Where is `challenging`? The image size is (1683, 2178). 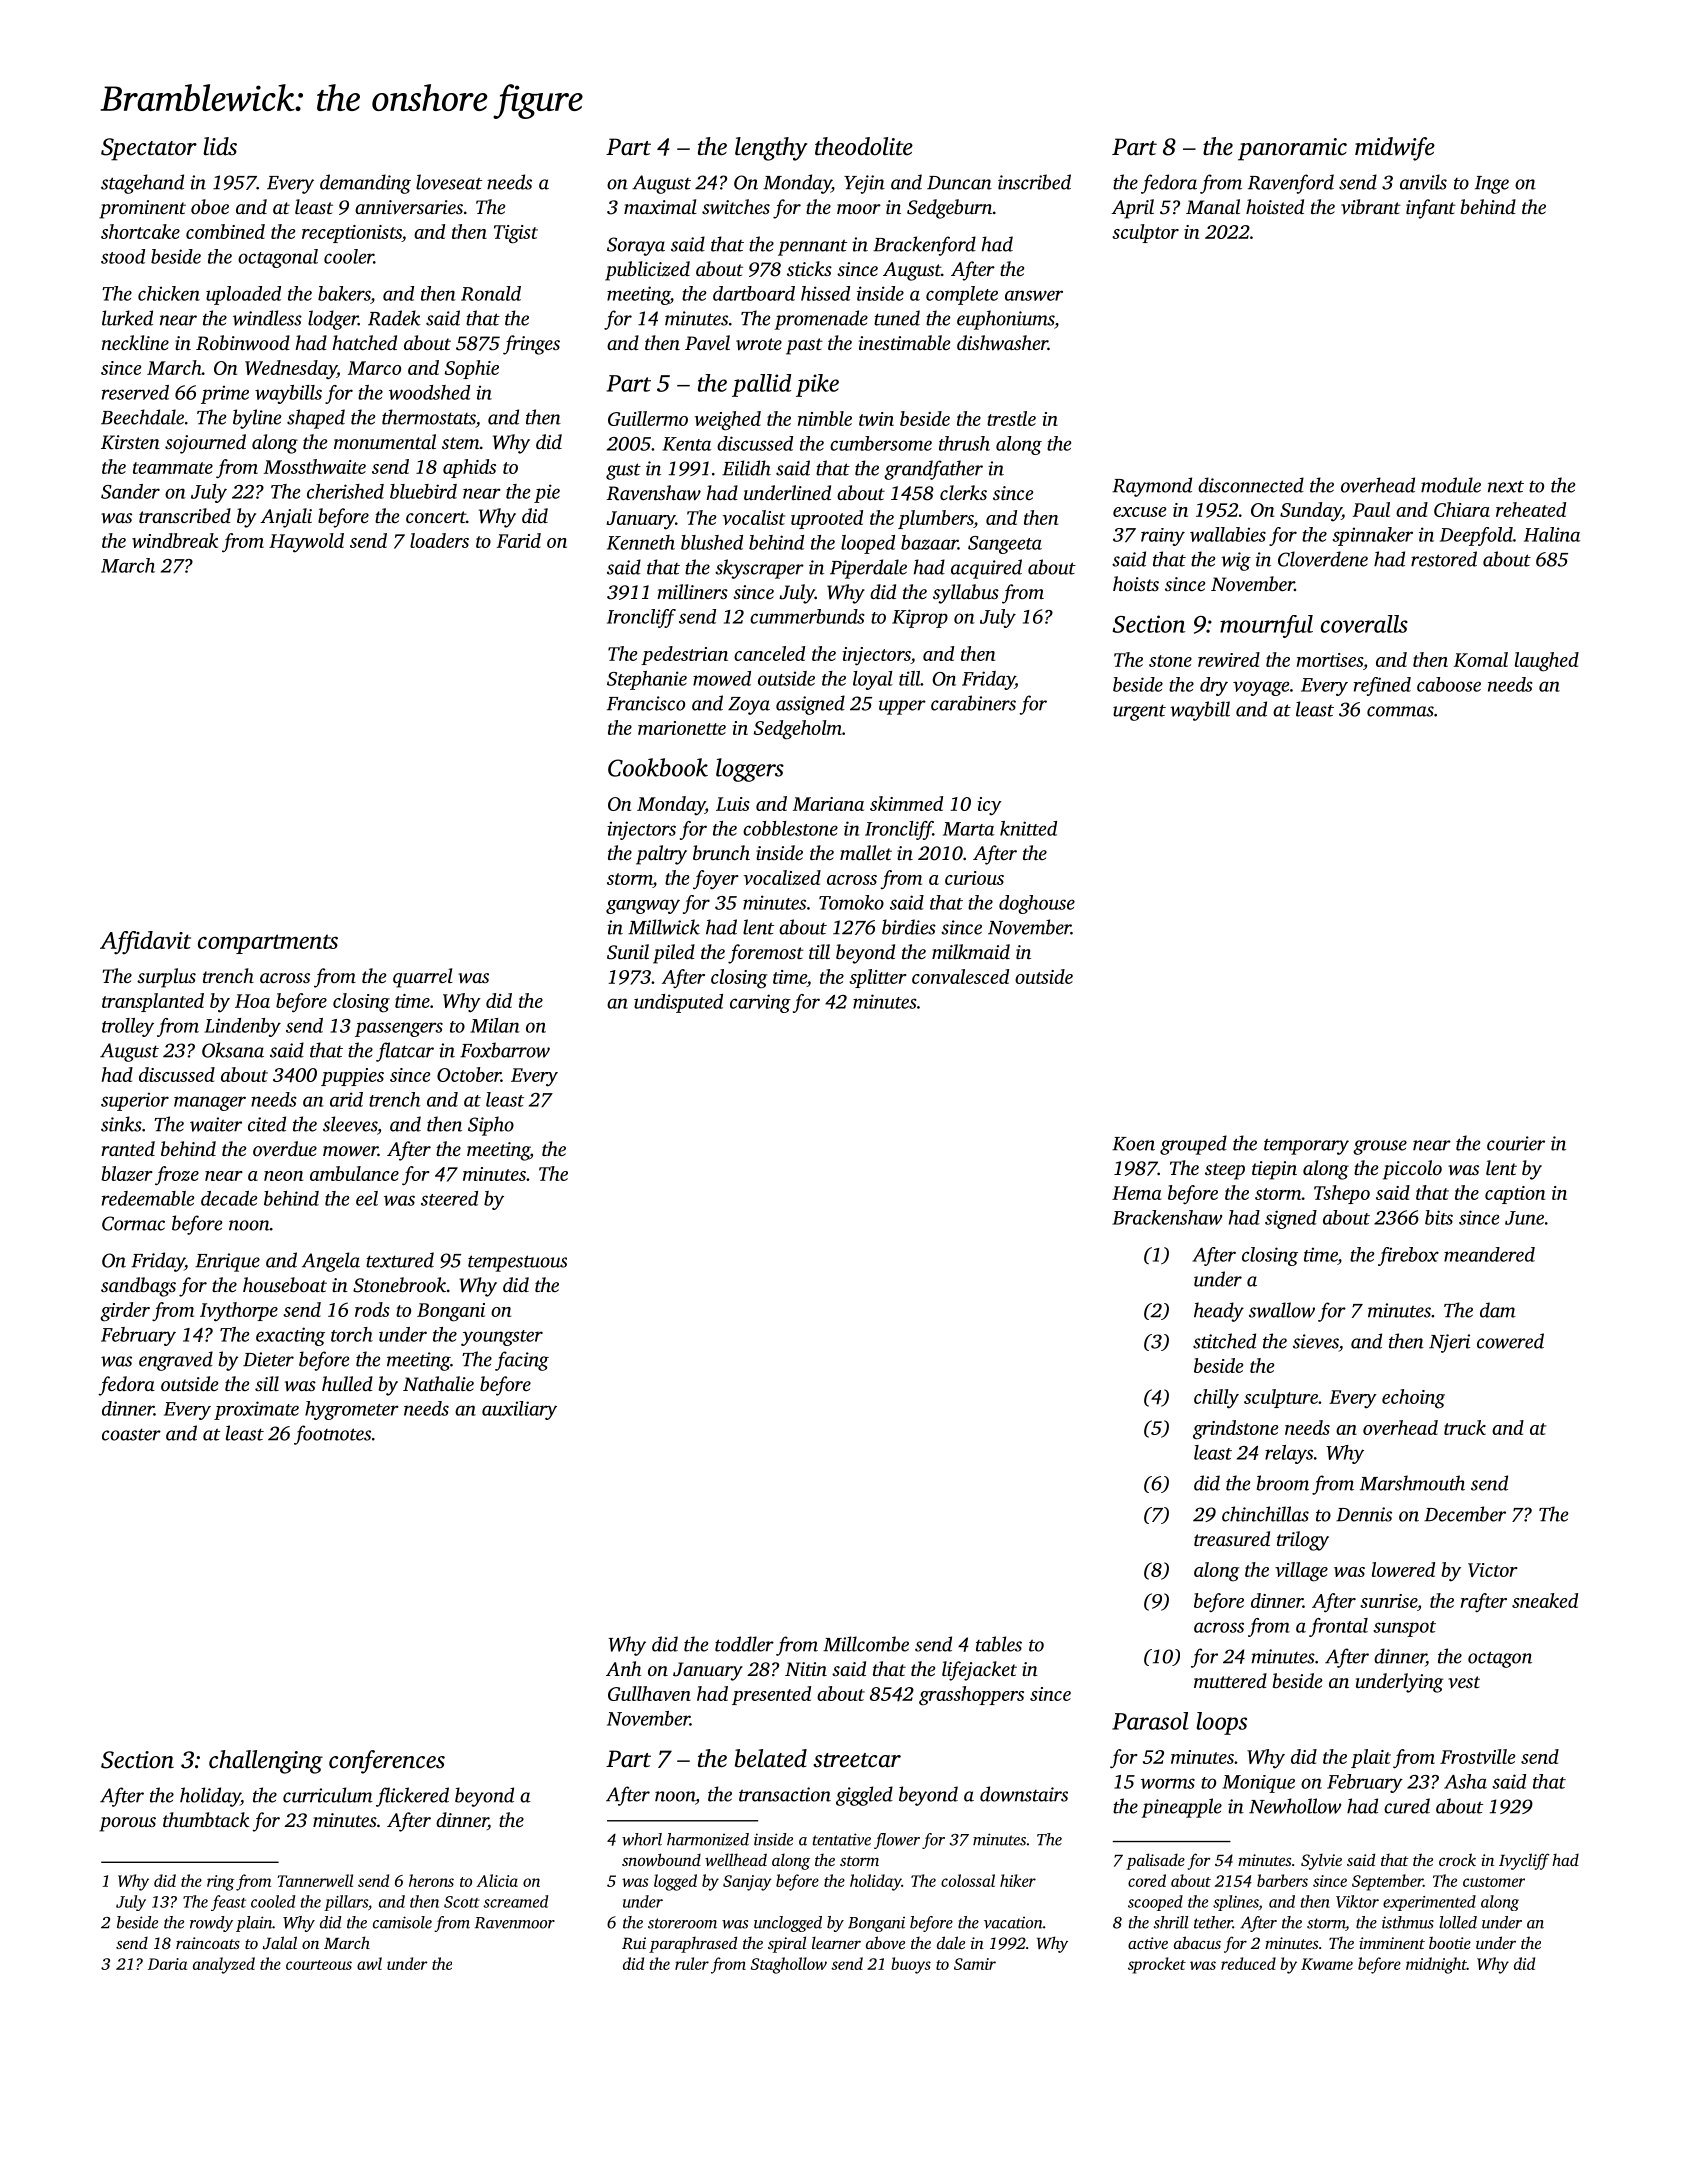 challenging is located at coordinates (266, 1762).
